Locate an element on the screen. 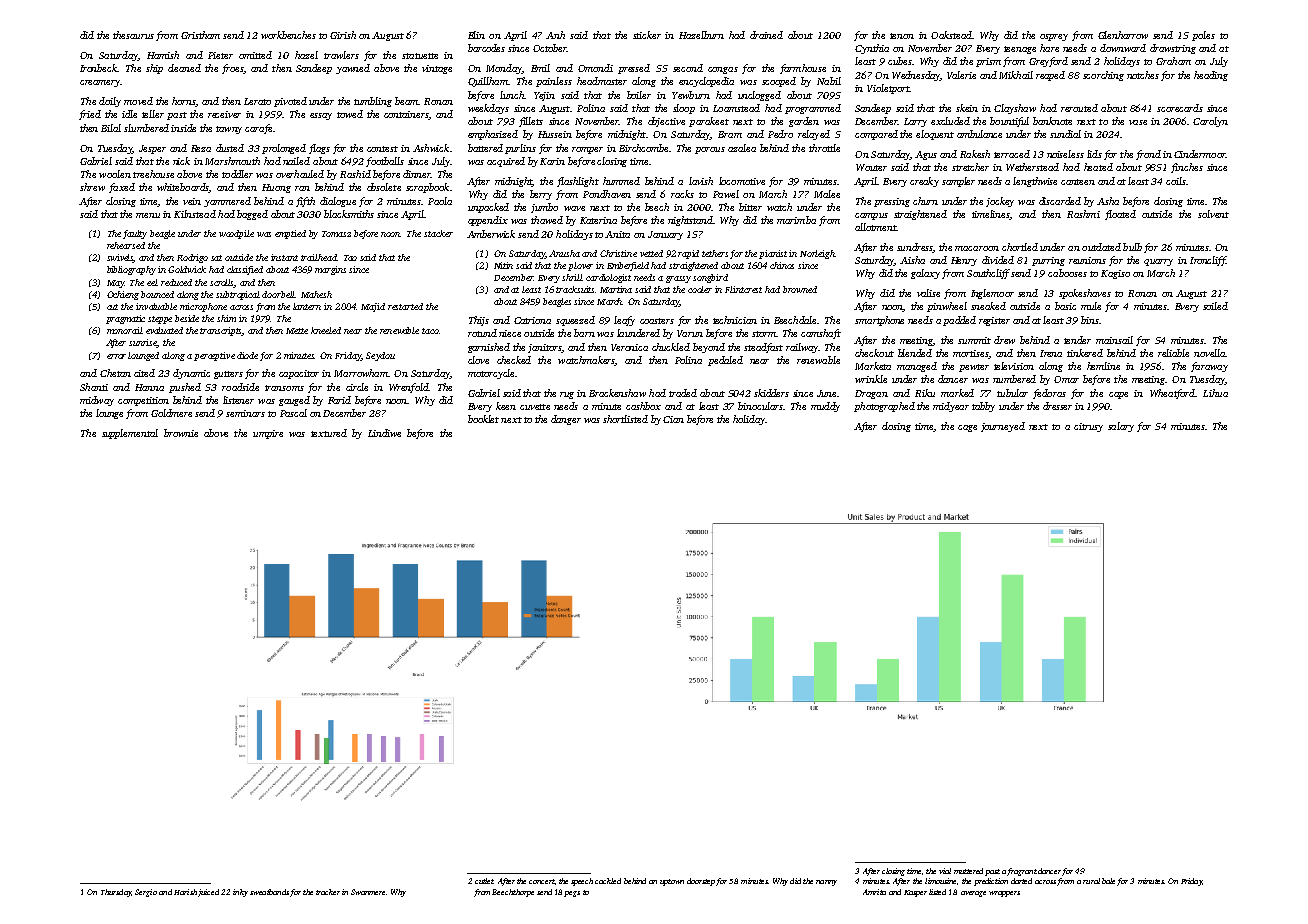  Valerie is located at coordinates (961, 75).
